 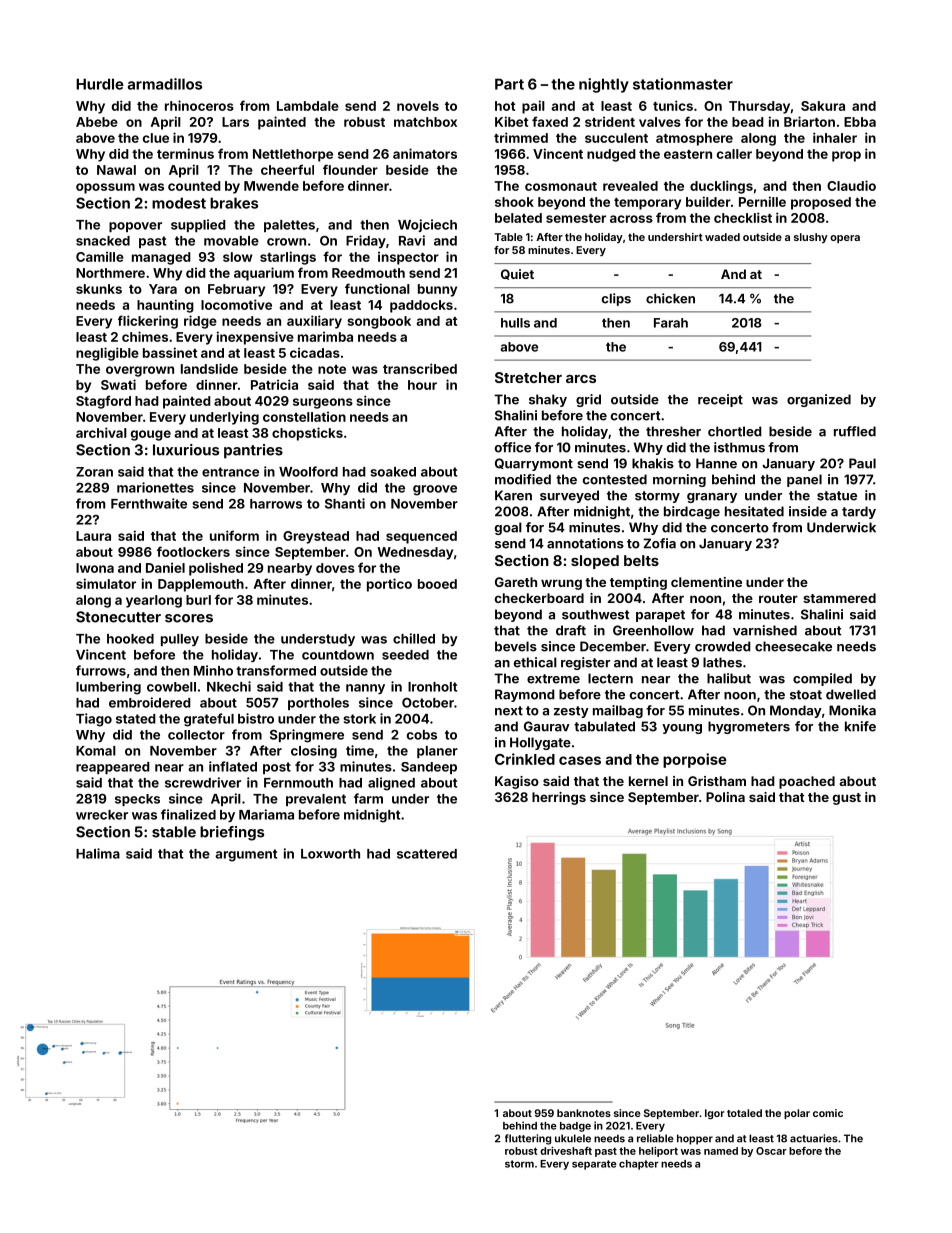 What do you see at coordinates (804, 480) in the screenshot?
I see `panel` at bounding box center [804, 480].
